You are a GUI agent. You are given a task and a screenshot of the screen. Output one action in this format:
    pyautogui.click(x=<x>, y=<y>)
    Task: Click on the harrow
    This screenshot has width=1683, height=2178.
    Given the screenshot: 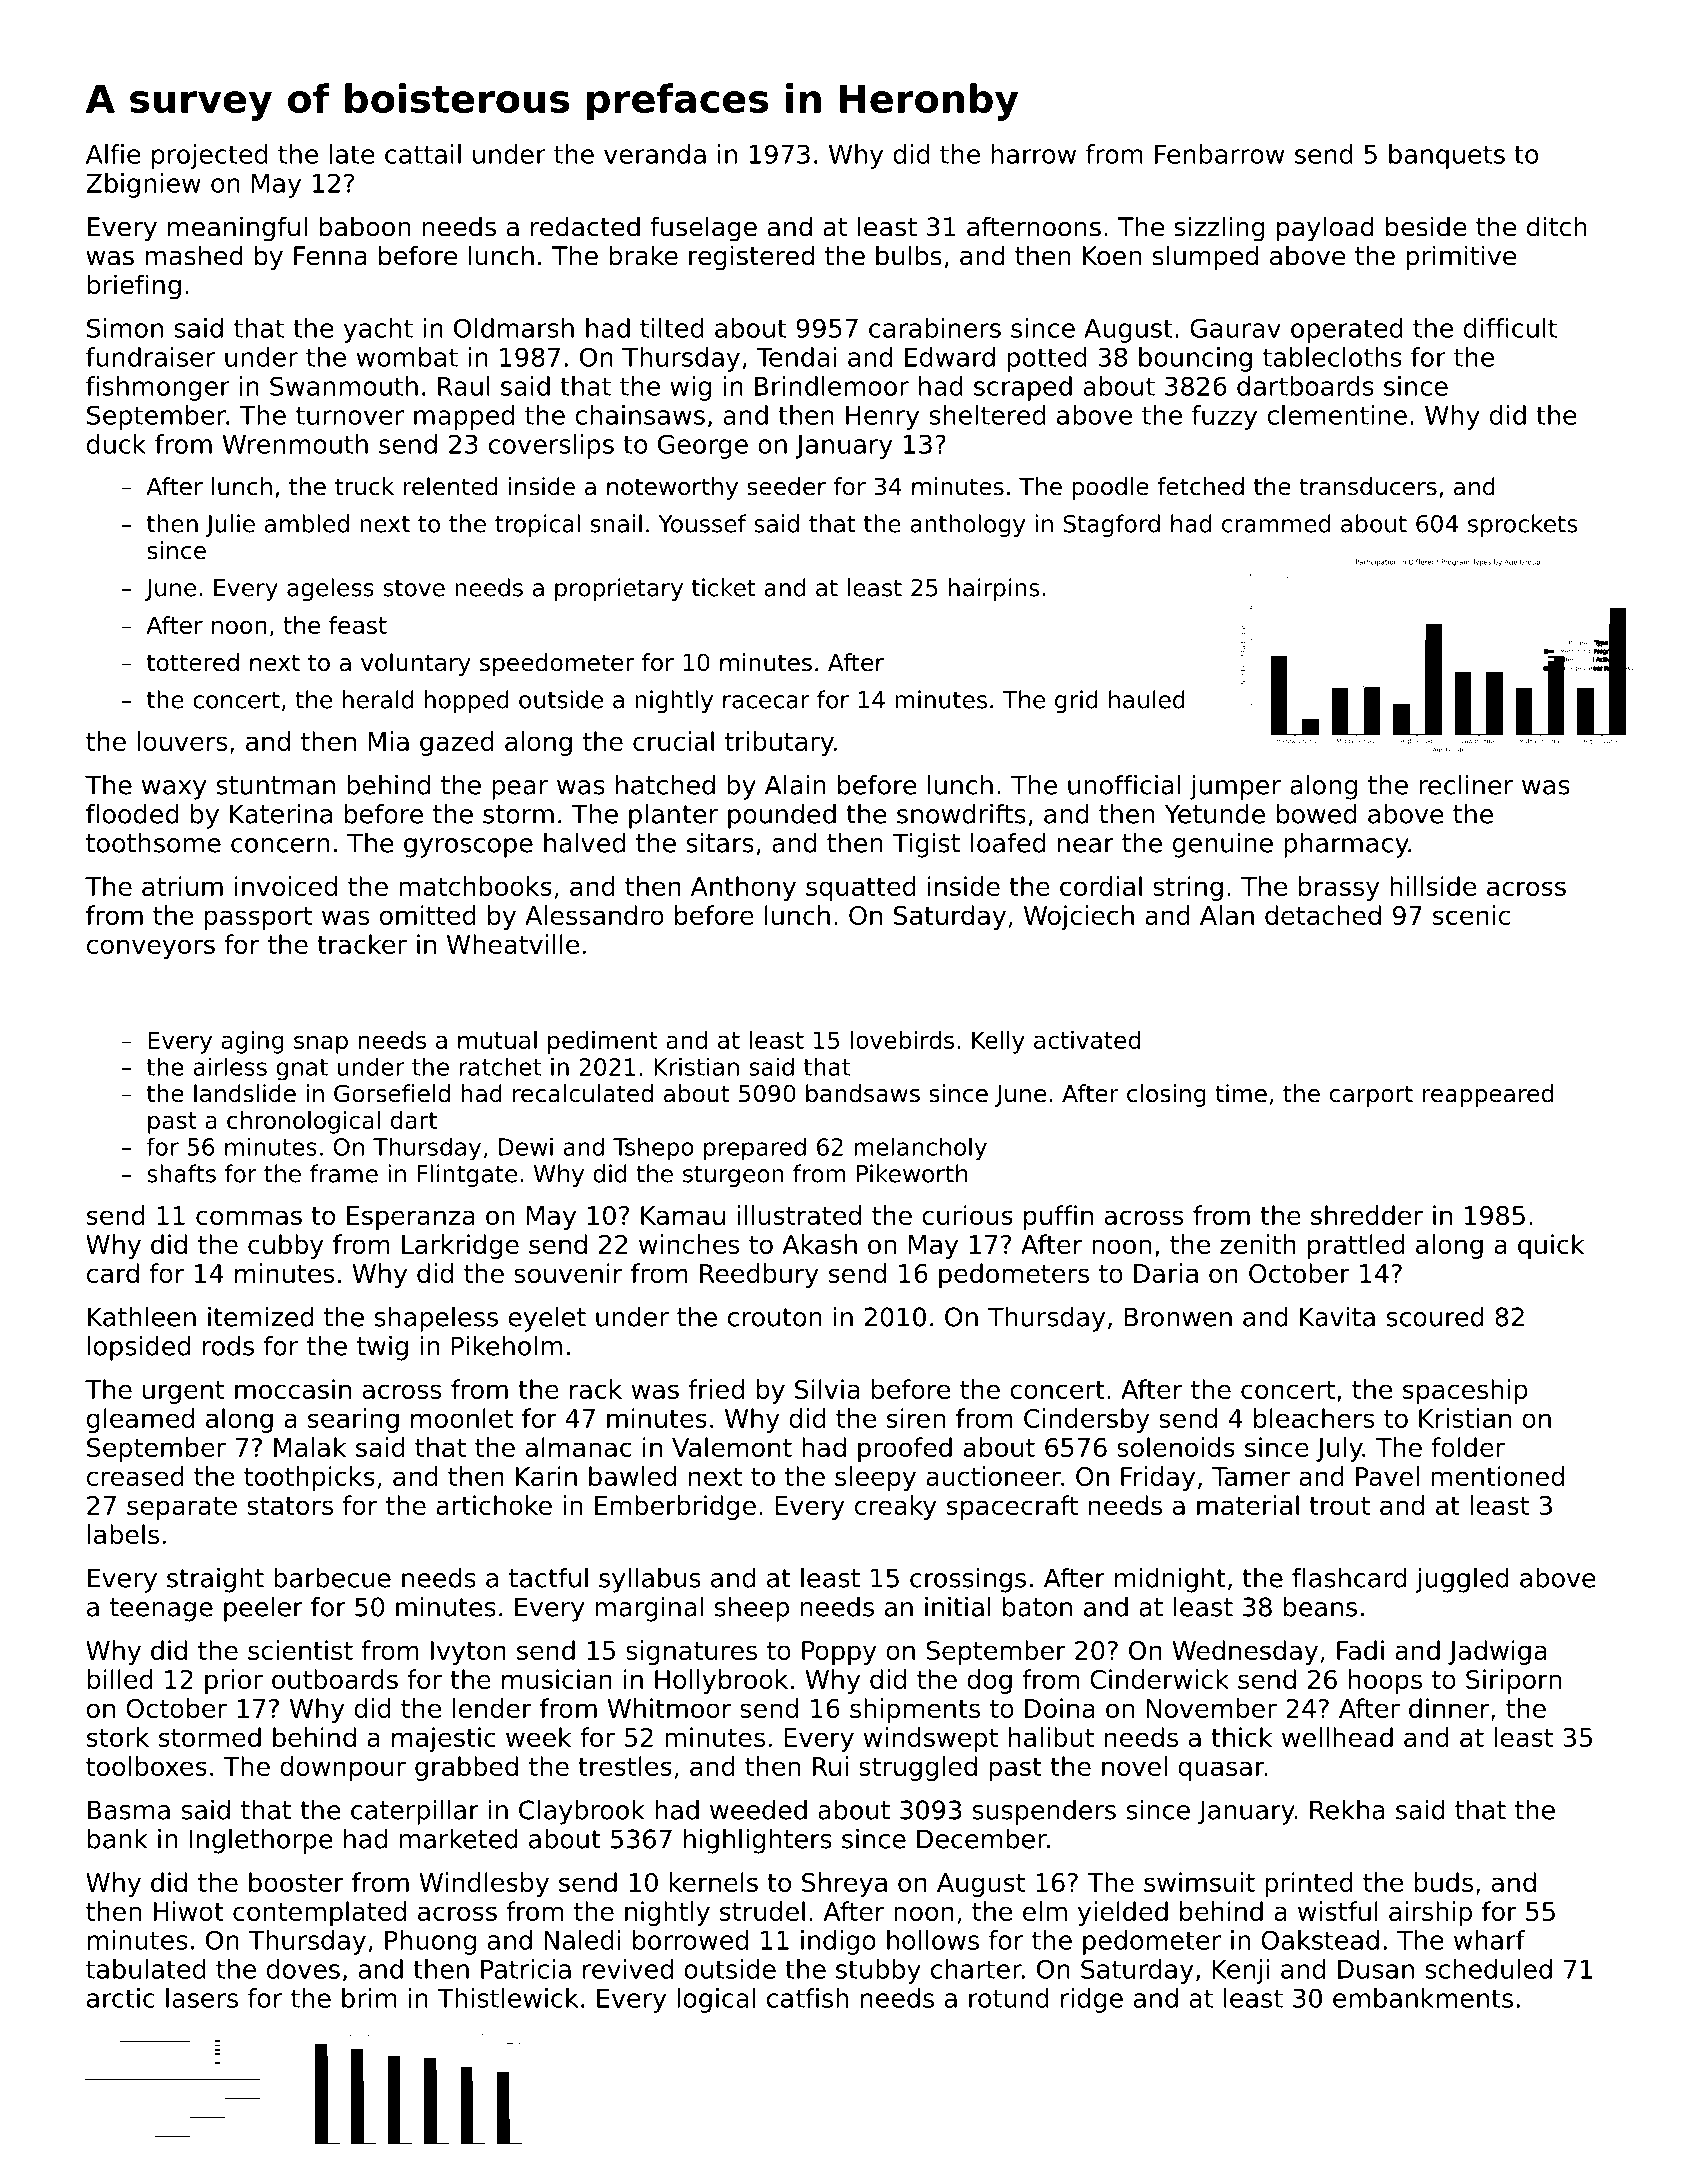 What is the action you would take?
    pyautogui.click(x=1033, y=154)
